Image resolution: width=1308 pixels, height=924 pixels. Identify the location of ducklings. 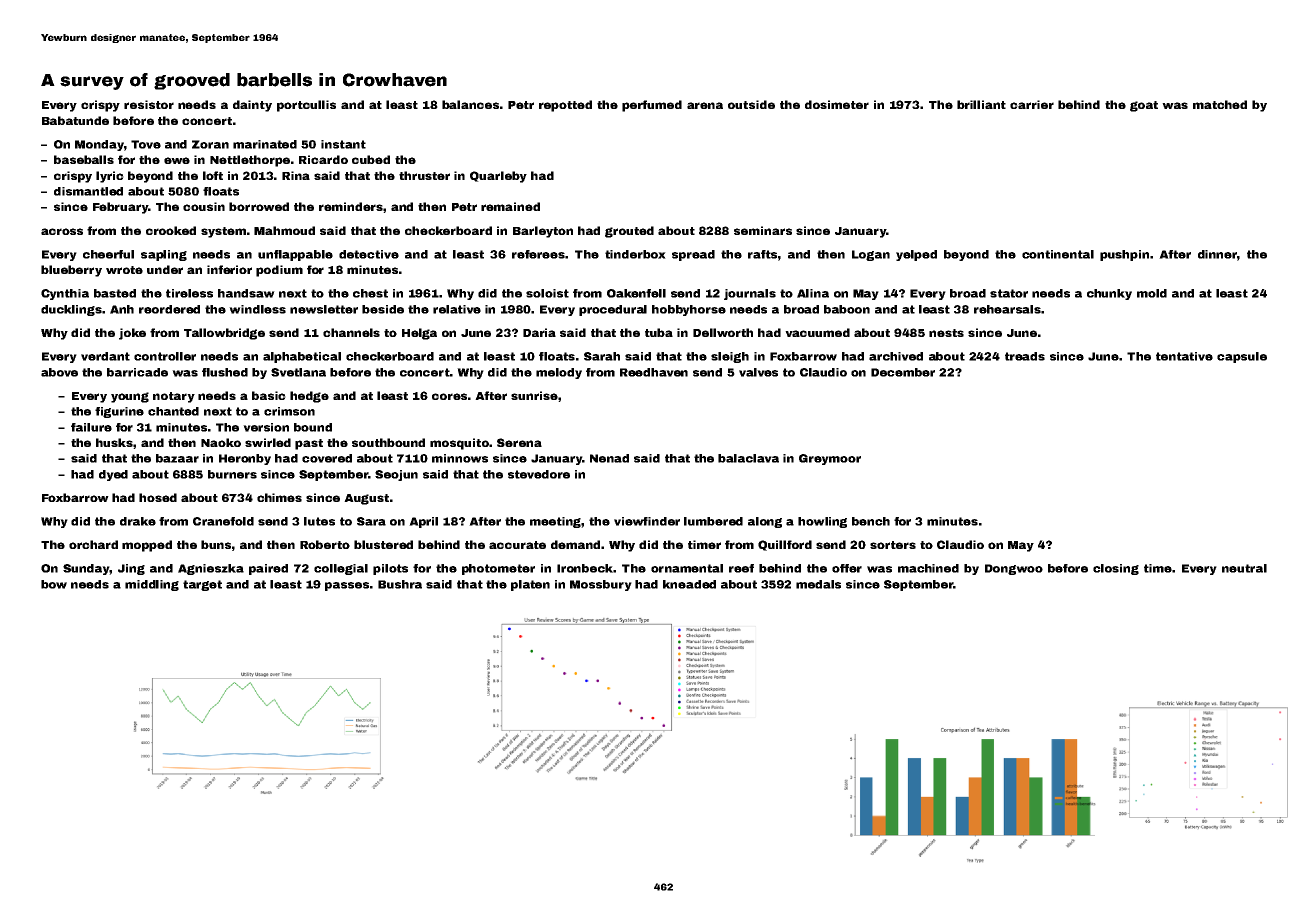
(71, 310).
